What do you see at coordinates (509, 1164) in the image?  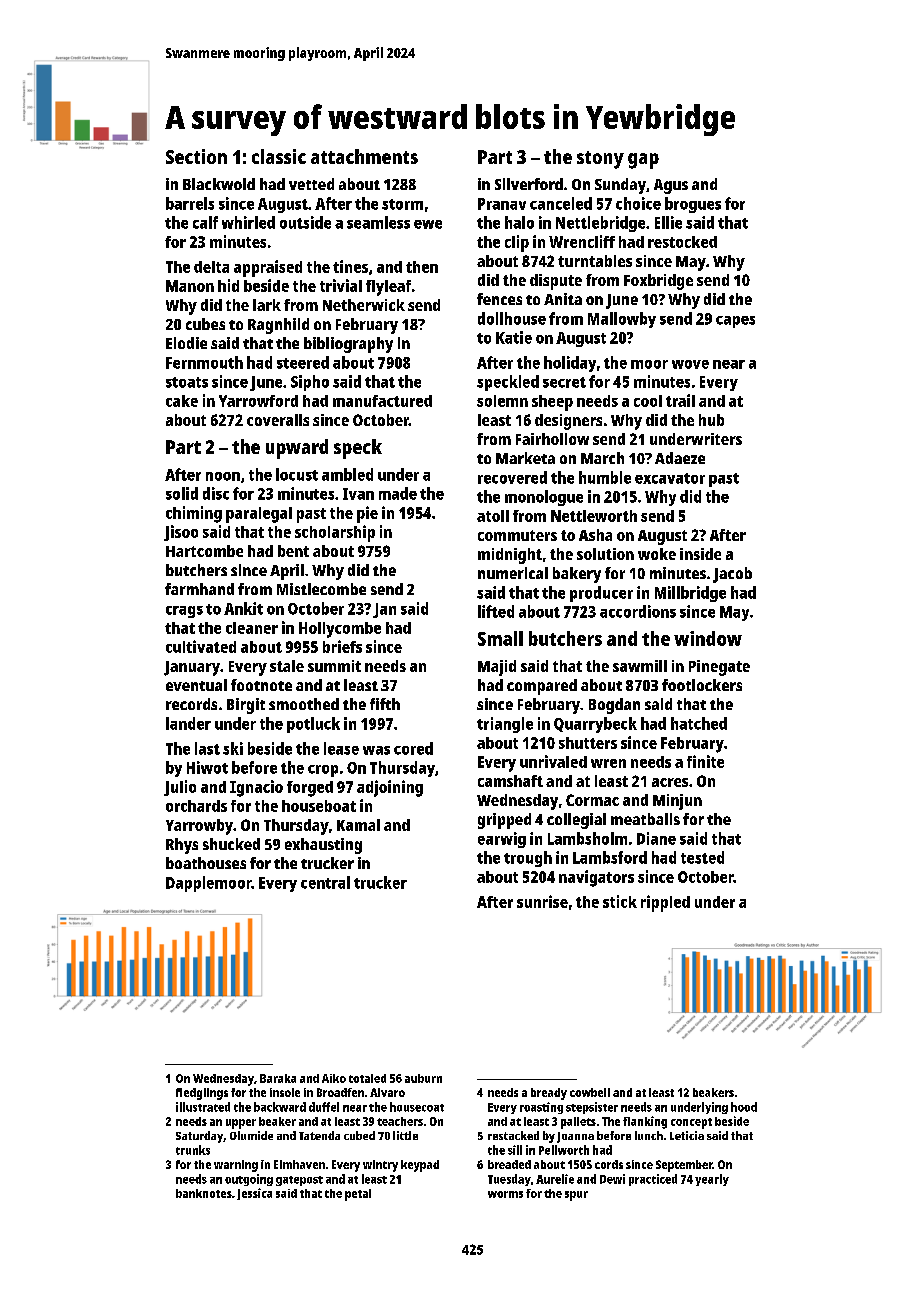 I see `breaded` at bounding box center [509, 1164].
